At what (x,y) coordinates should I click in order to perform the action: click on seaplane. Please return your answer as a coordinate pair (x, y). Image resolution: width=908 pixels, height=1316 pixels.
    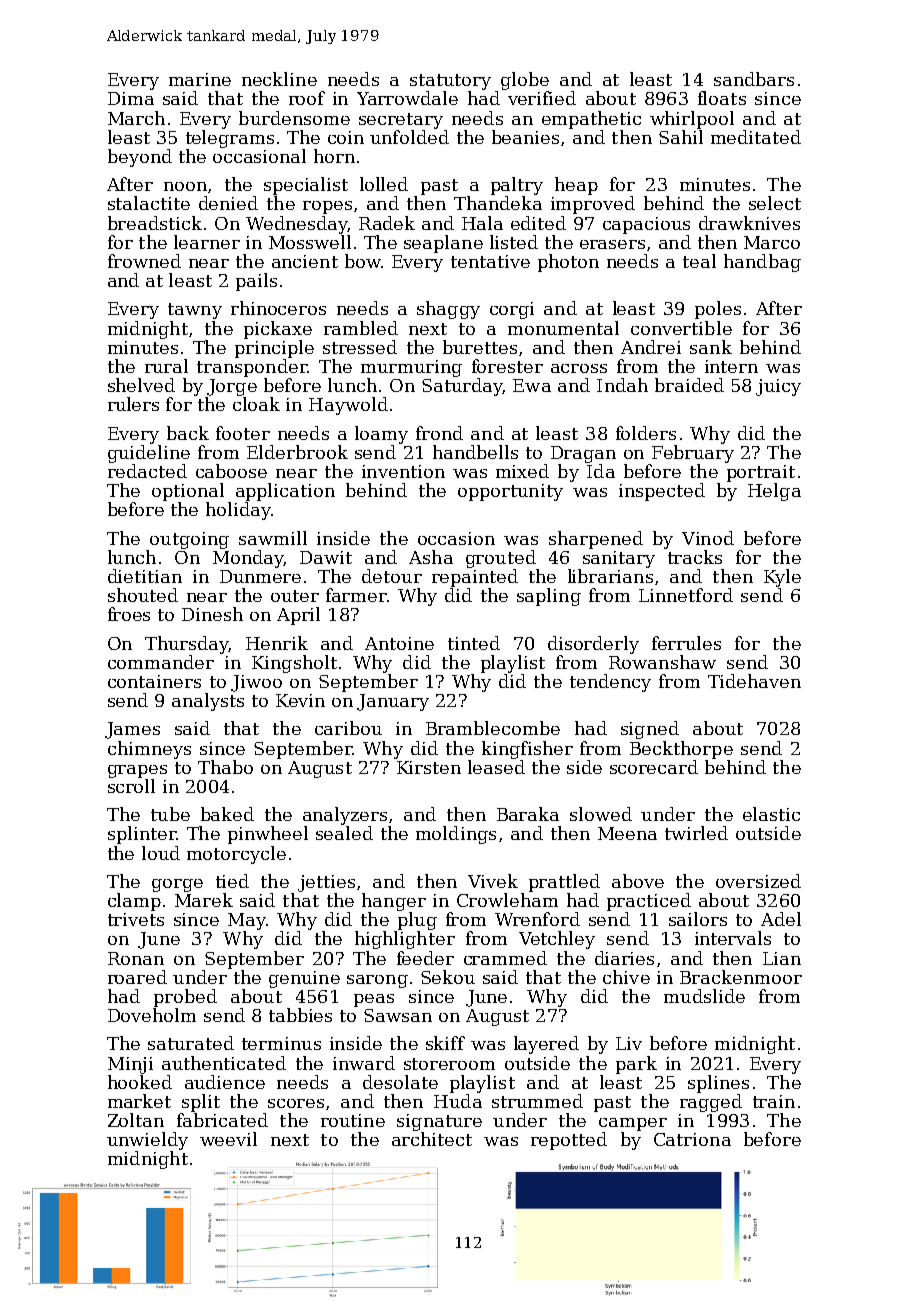
    Looking at the image, I should click on (443, 244).
